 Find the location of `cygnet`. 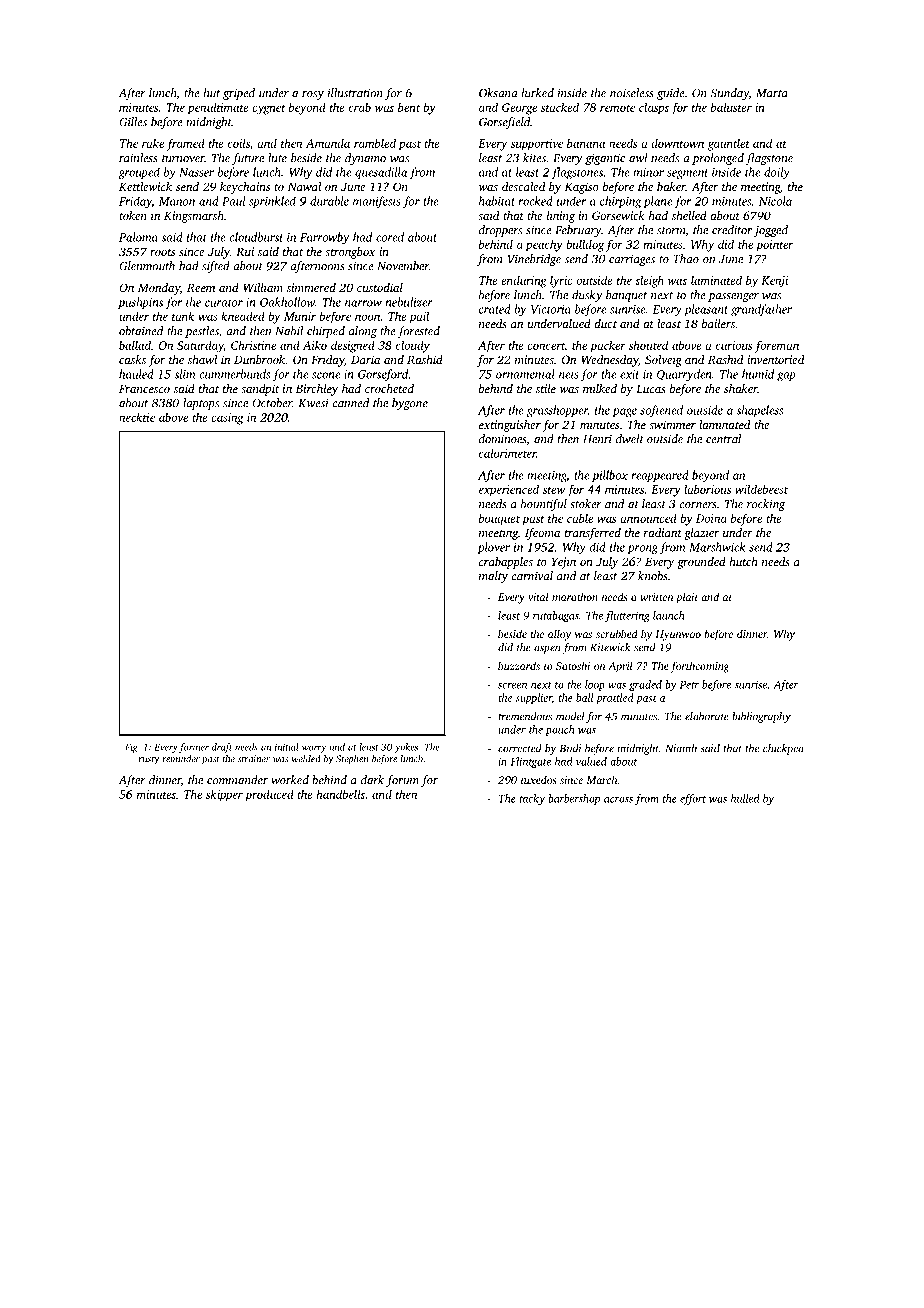

cygnet is located at coordinates (269, 109).
